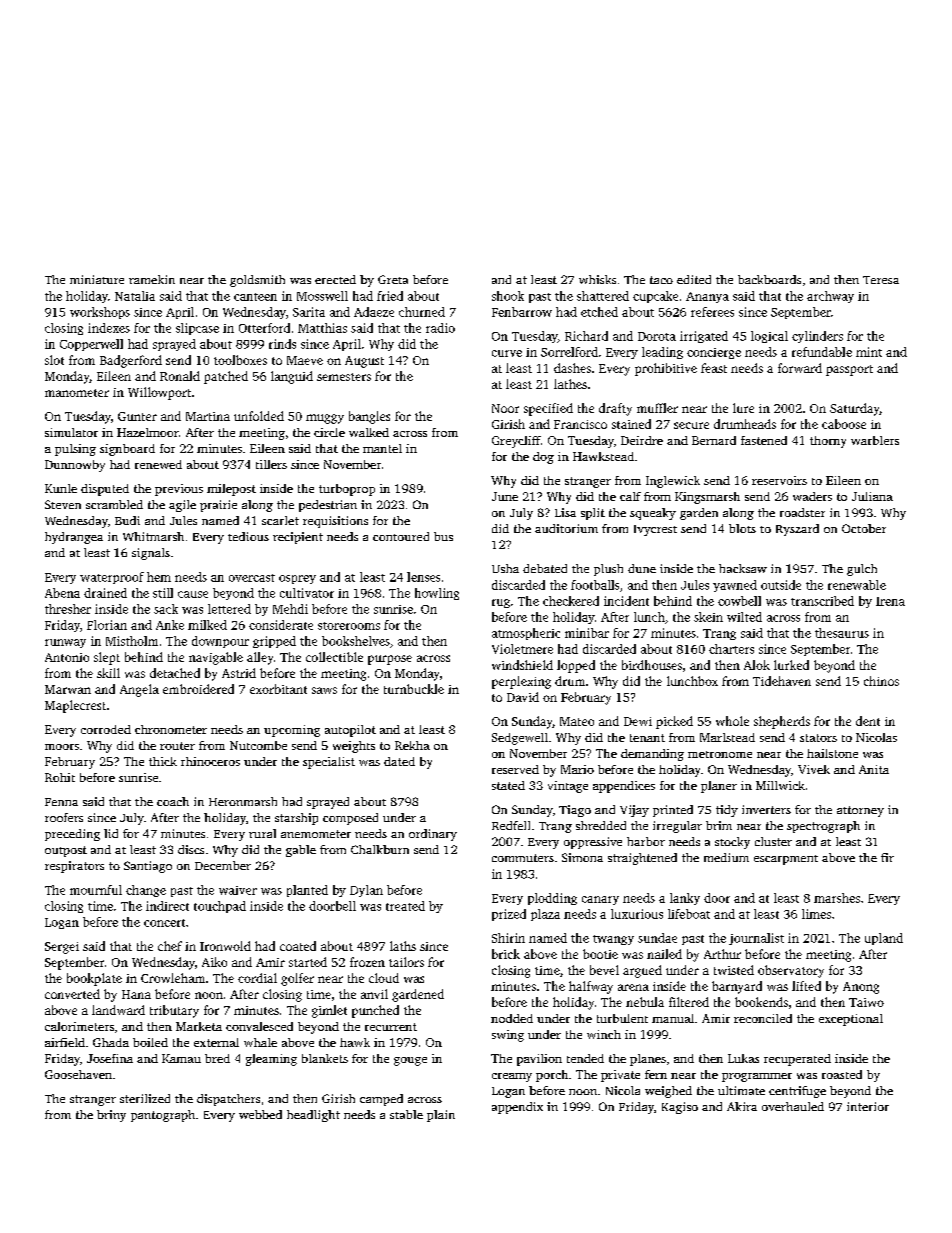 This screenshot has height=1233, width=952. I want to click on gulch, so click(862, 570).
